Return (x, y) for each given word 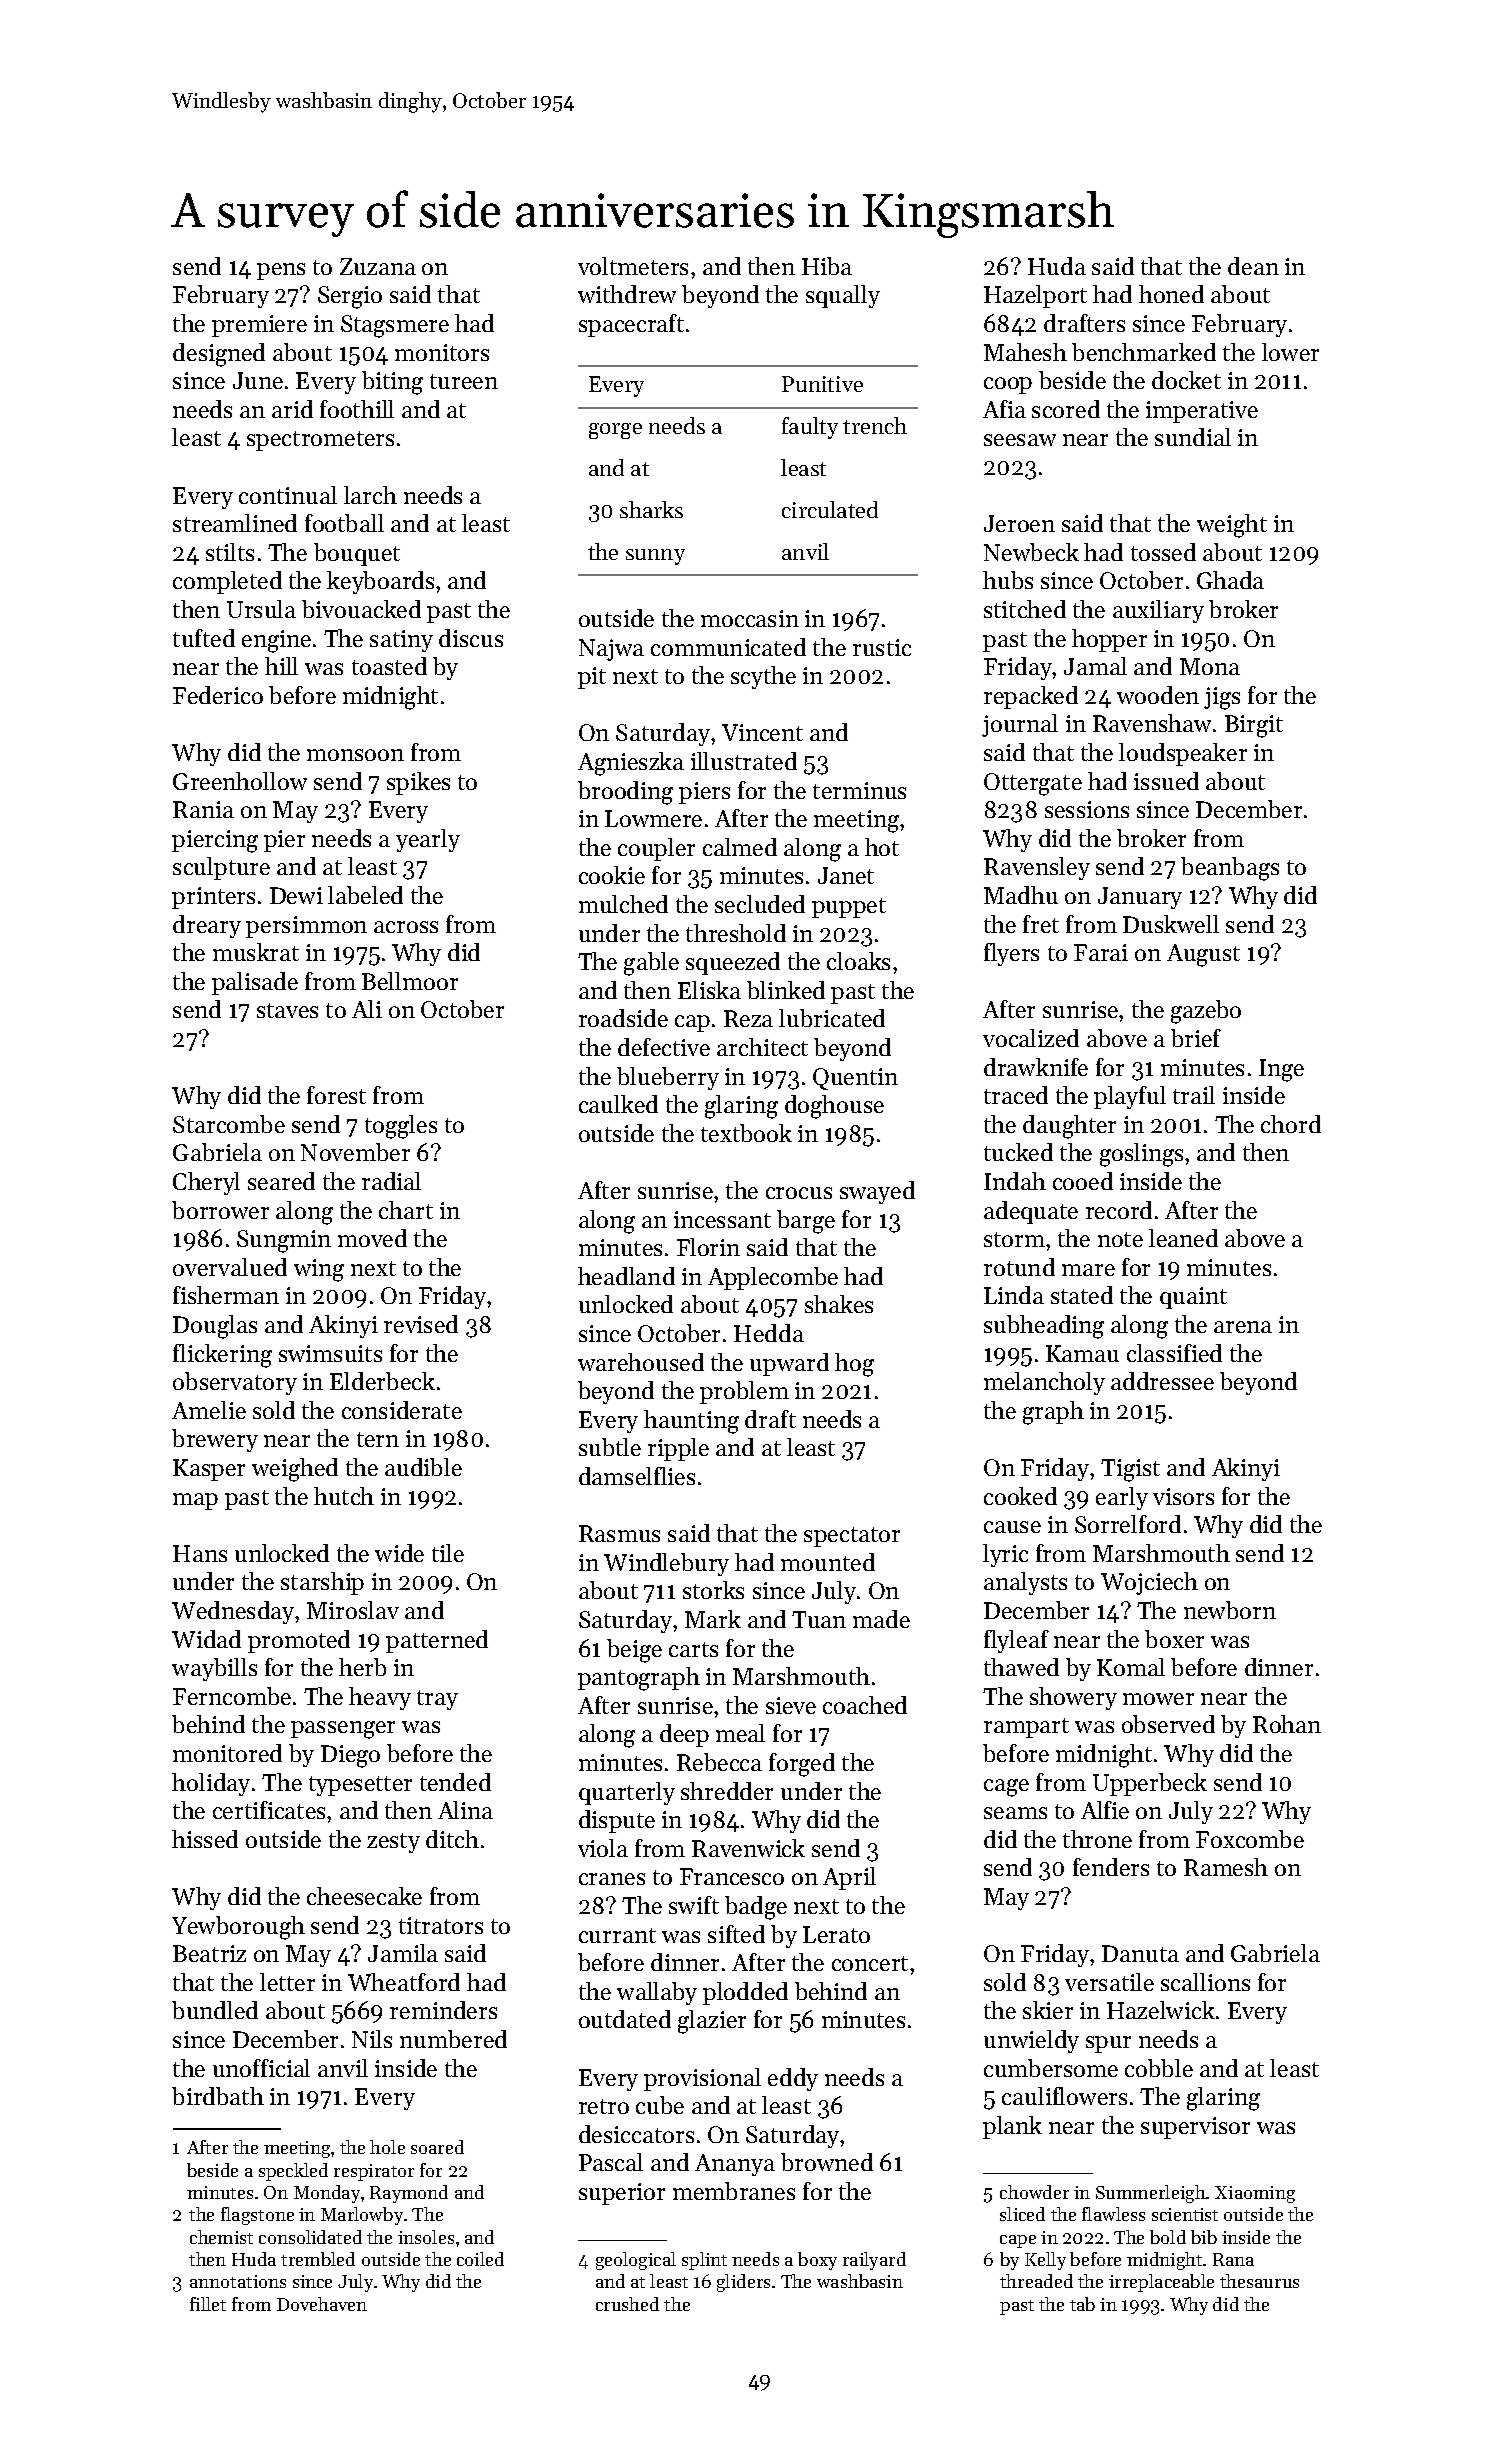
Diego (350, 1756)
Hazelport (1035, 296)
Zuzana (378, 266)
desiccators (636, 2134)
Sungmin (284, 1241)
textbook (746, 1133)
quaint (1193, 1298)
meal (740, 1733)
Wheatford (404, 1982)
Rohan (1287, 1724)
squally (843, 296)
